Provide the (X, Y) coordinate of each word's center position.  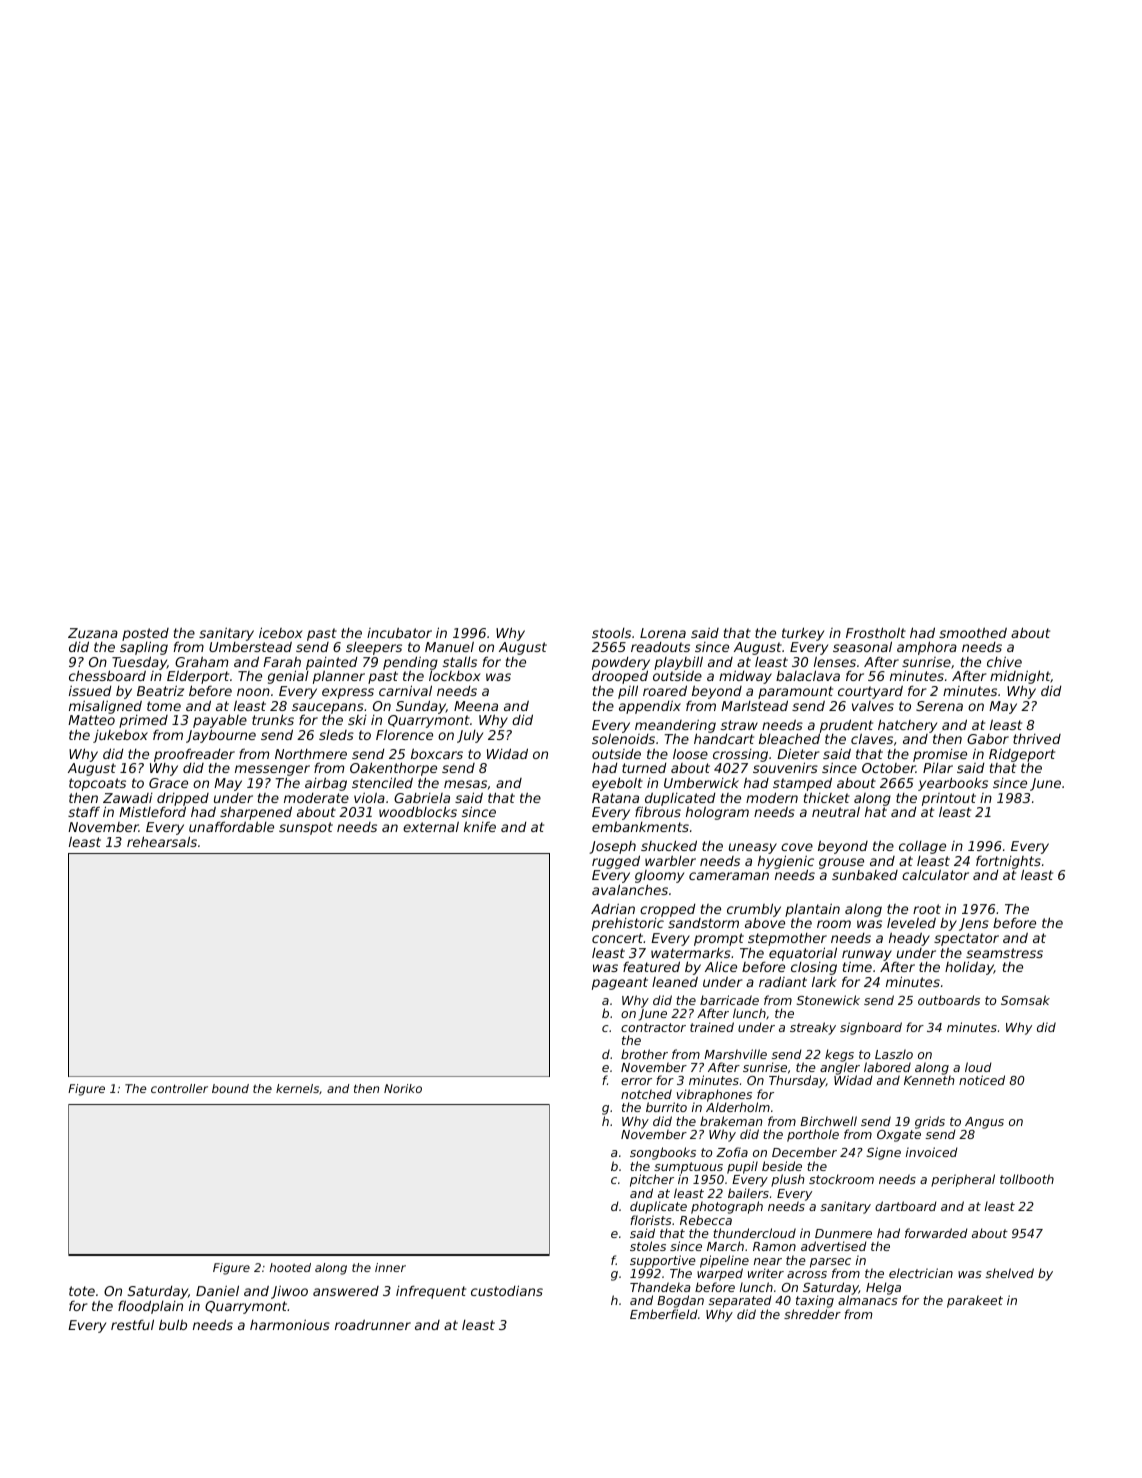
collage (922, 847)
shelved (1010, 1273)
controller (179, 1088)
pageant (620, 983)
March (725, 1246)
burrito (666, 1107)
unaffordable (231, 826)
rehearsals (162, 841)
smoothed (973, 632)
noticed (982, 1080)
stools (611, 633)
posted (145, 635)
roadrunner (373, 1325)
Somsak (1025, 1000)
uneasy (753, 848)
